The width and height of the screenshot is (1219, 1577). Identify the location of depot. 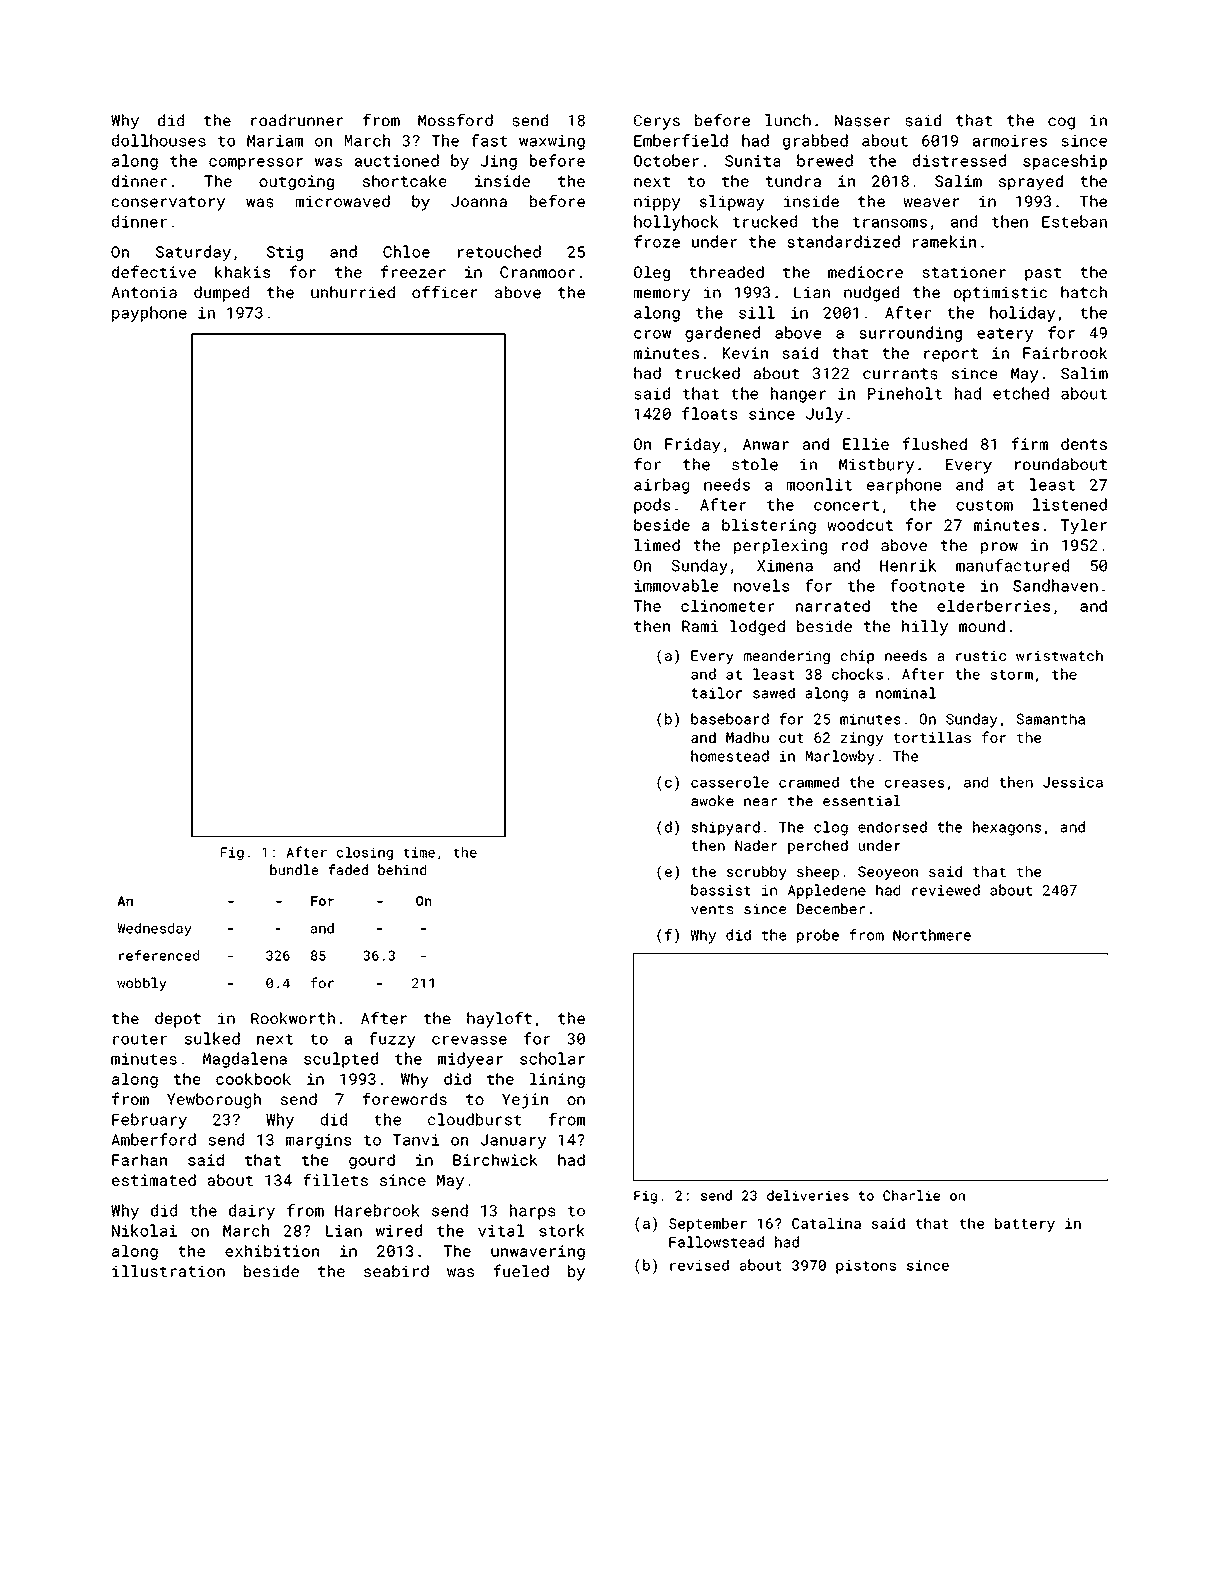
(178, 1020).
